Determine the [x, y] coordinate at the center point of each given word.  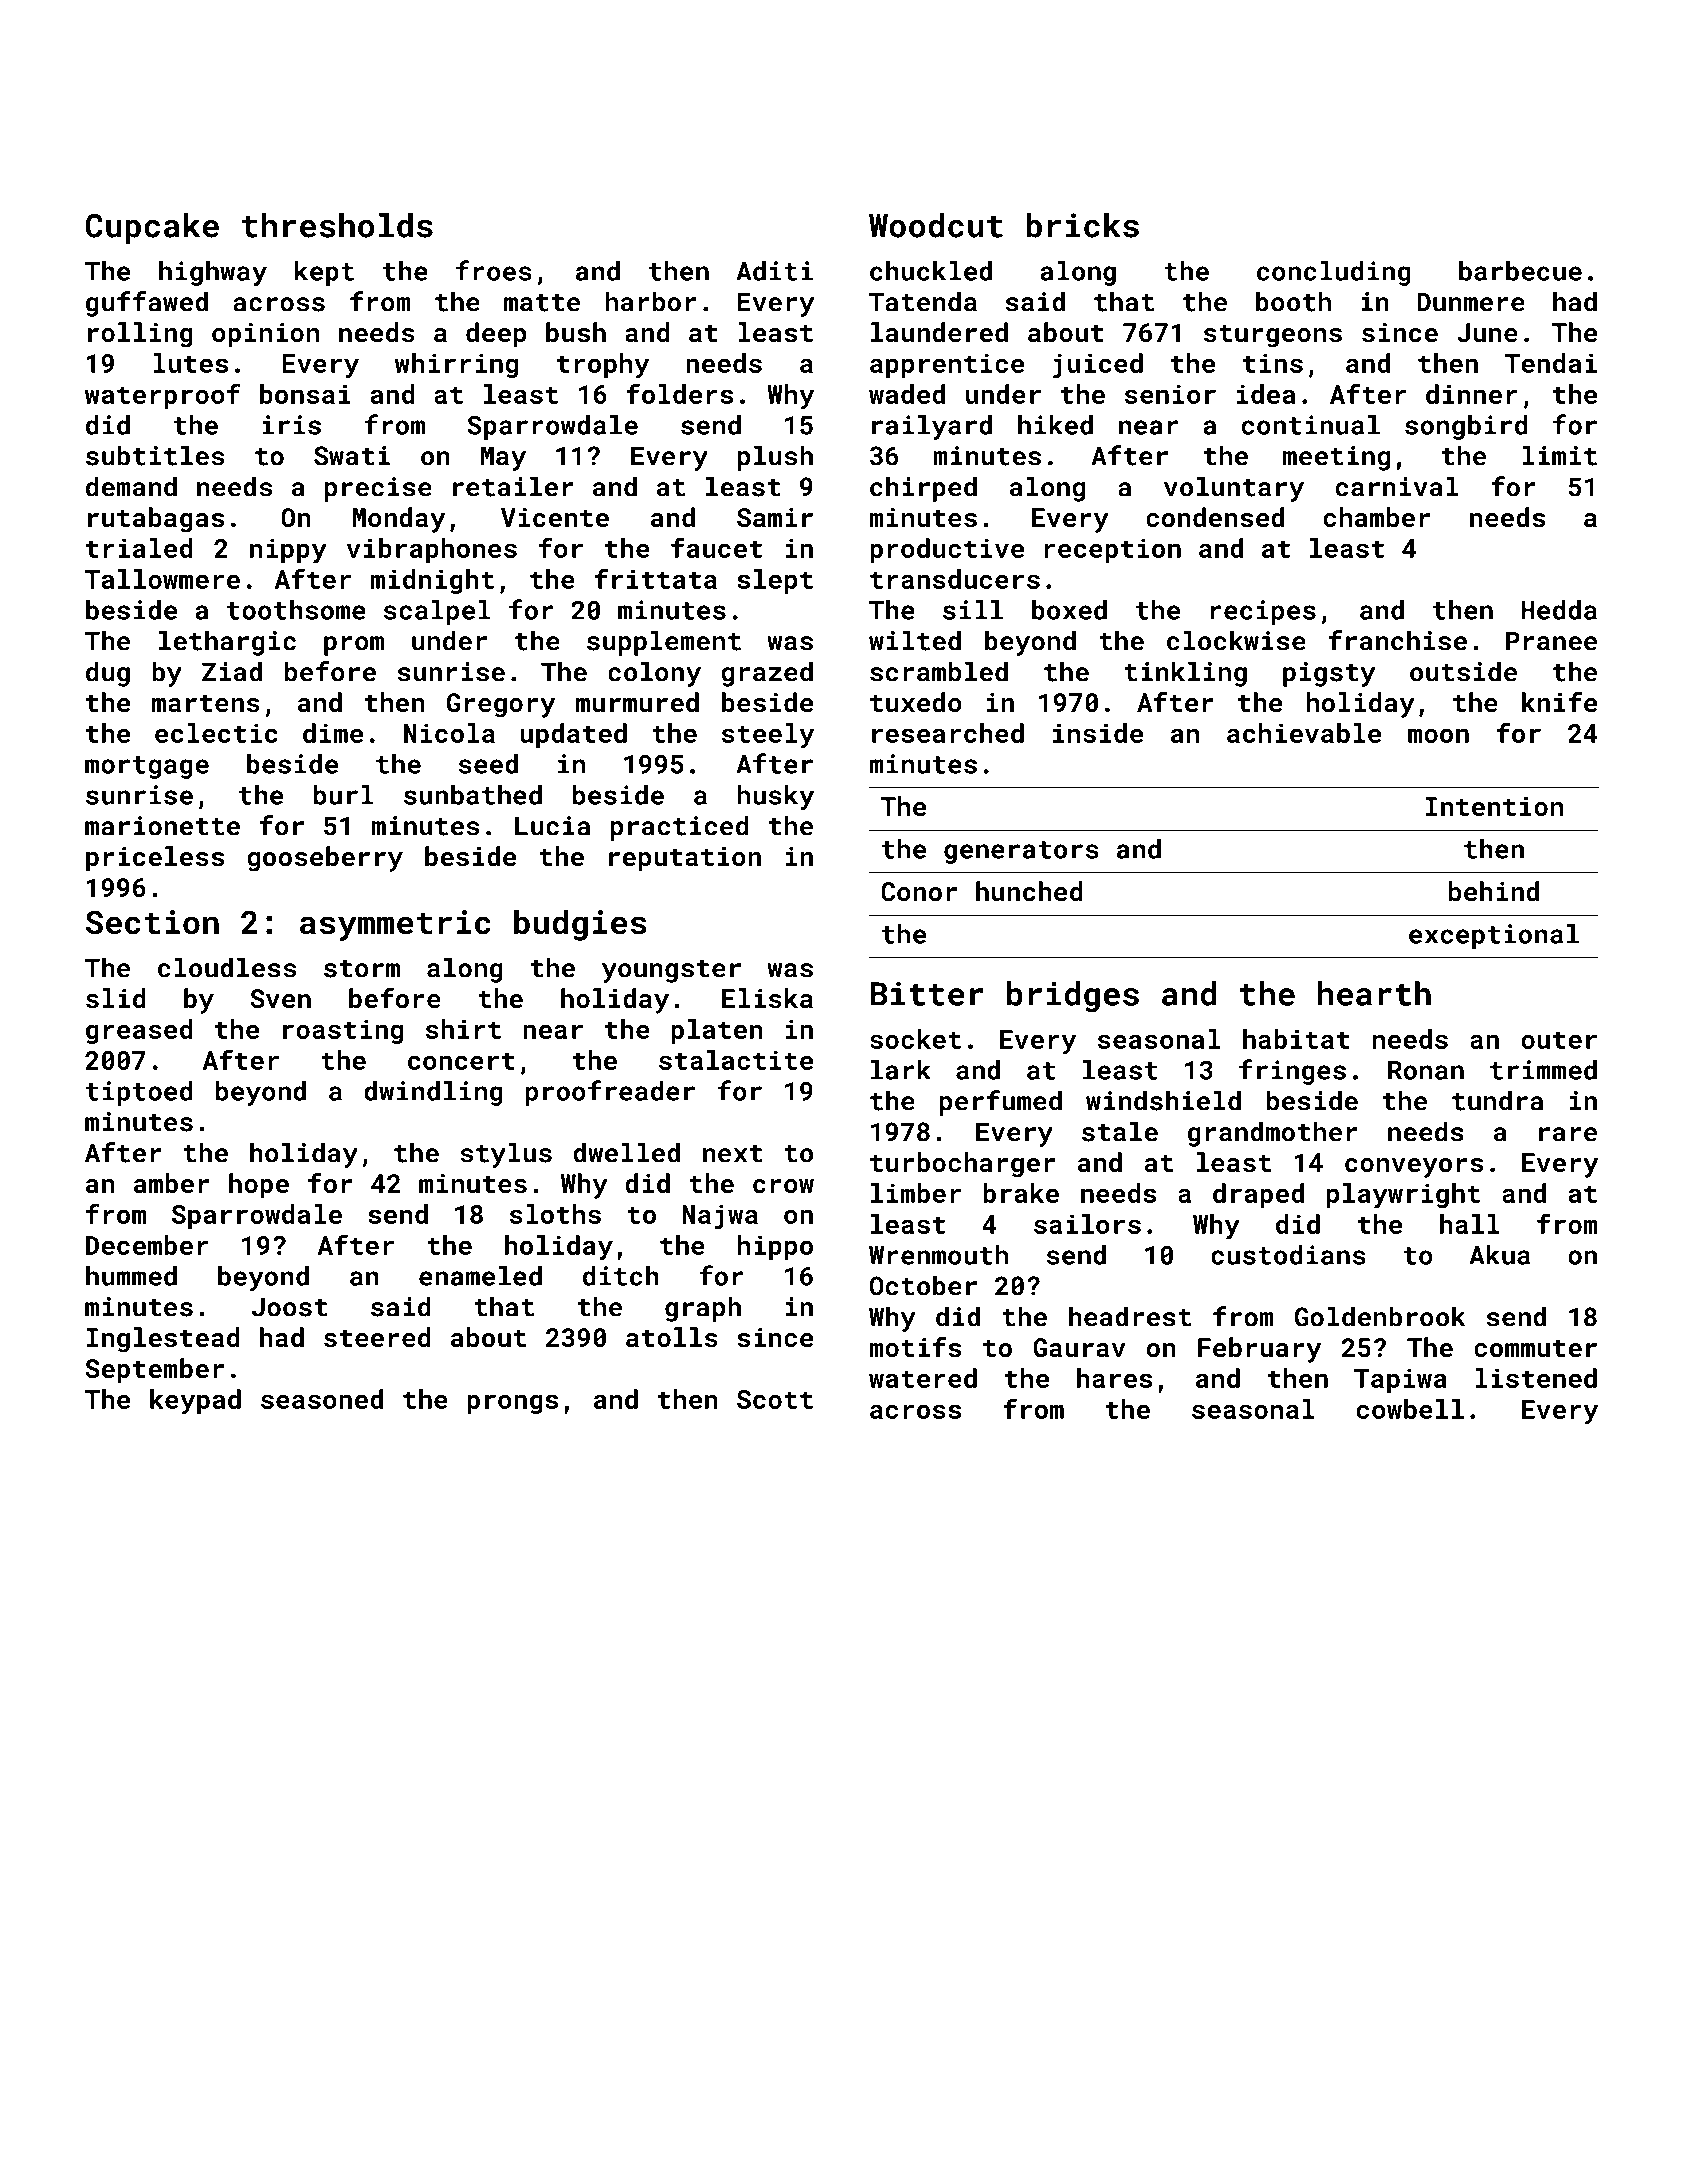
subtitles [155, 455]
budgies [580, 925]
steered [377, 1337]
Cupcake [152, 228]
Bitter [927, 993]
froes [494, 270]
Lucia [552, 826]
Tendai [1551, 363]
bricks [1082, 225]
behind [1494, 891]
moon [1438, 735]
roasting [343, 1031]
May [503, 458]
